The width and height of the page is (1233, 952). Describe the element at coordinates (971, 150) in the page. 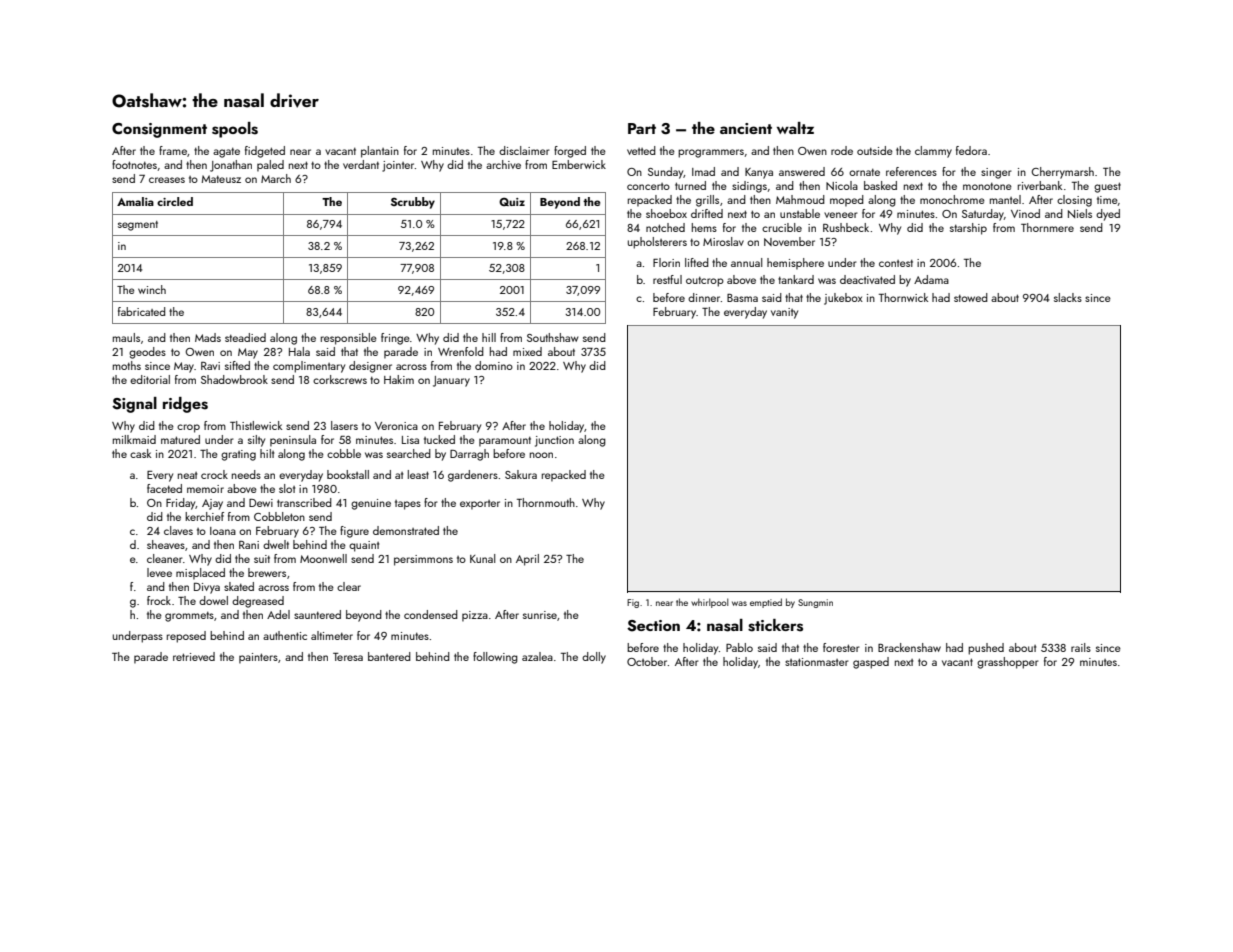

I see `fedora` at that location.
